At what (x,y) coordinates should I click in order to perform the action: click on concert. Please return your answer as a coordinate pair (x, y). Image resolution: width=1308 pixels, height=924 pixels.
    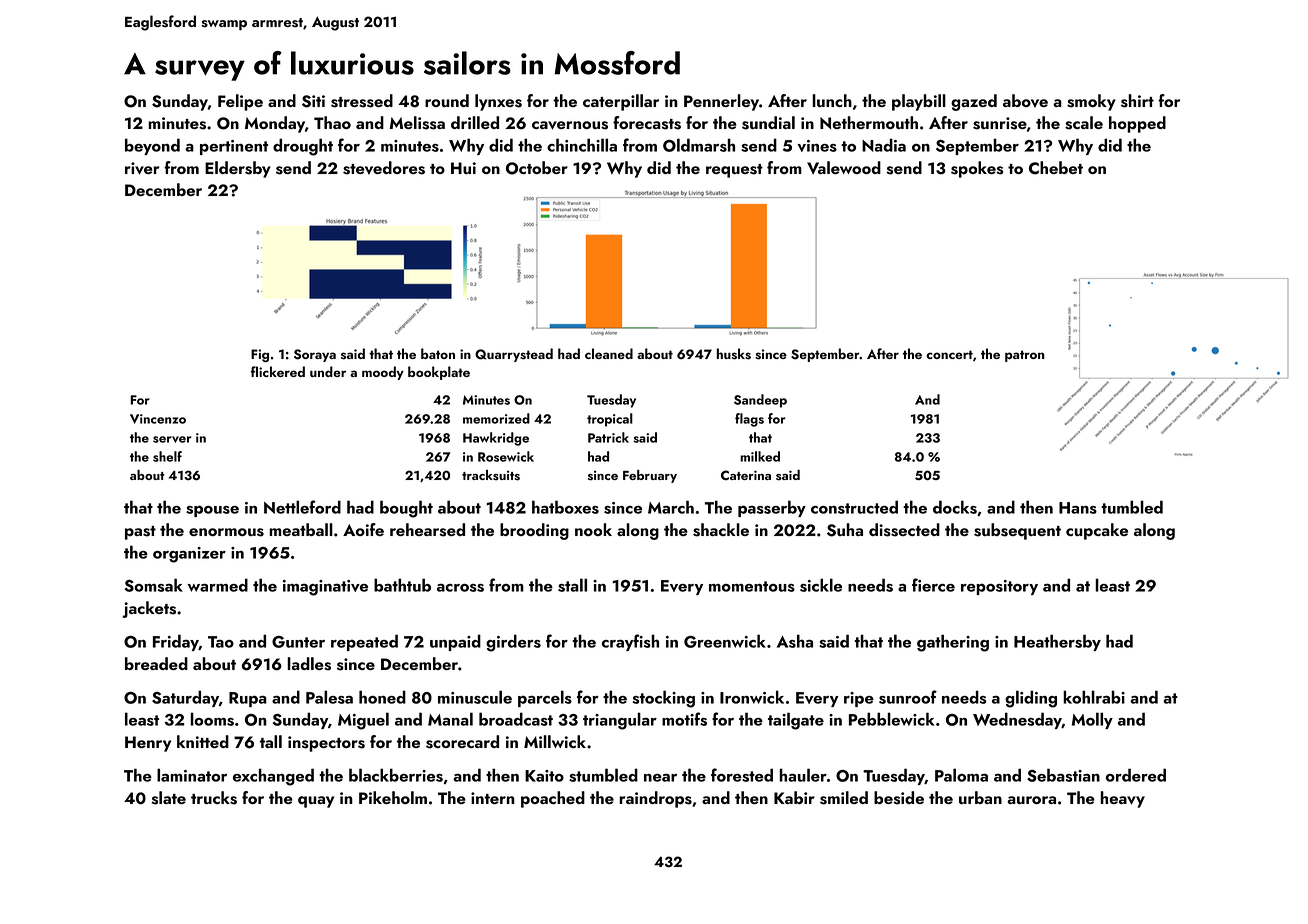
    Looking at the image, I should click on (949, 354).
